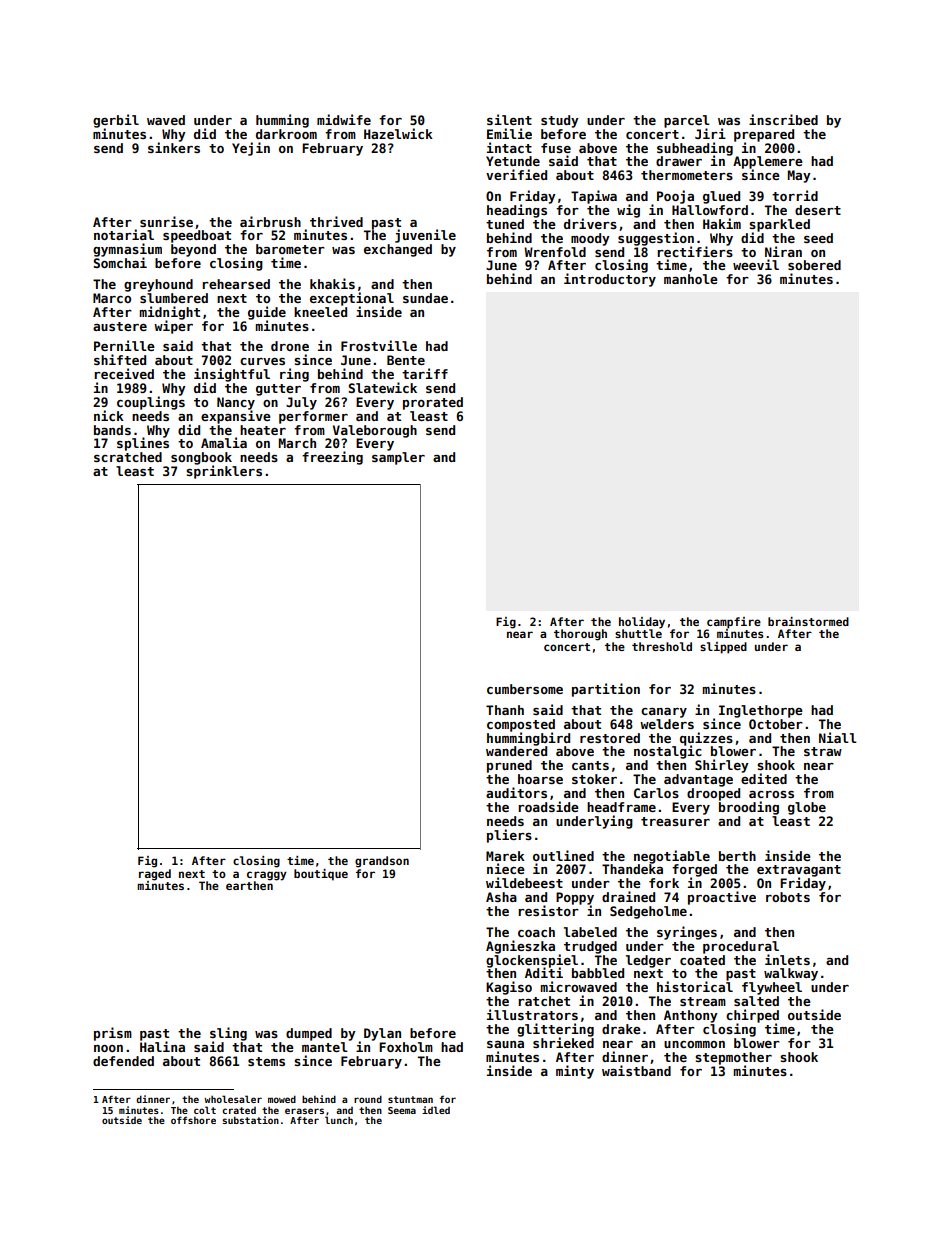 Image resolution: width=952 pixels, height=1233 pixels. Describe the element at coordinates (270, 221) in the page. I see `airbrush` at that location.
